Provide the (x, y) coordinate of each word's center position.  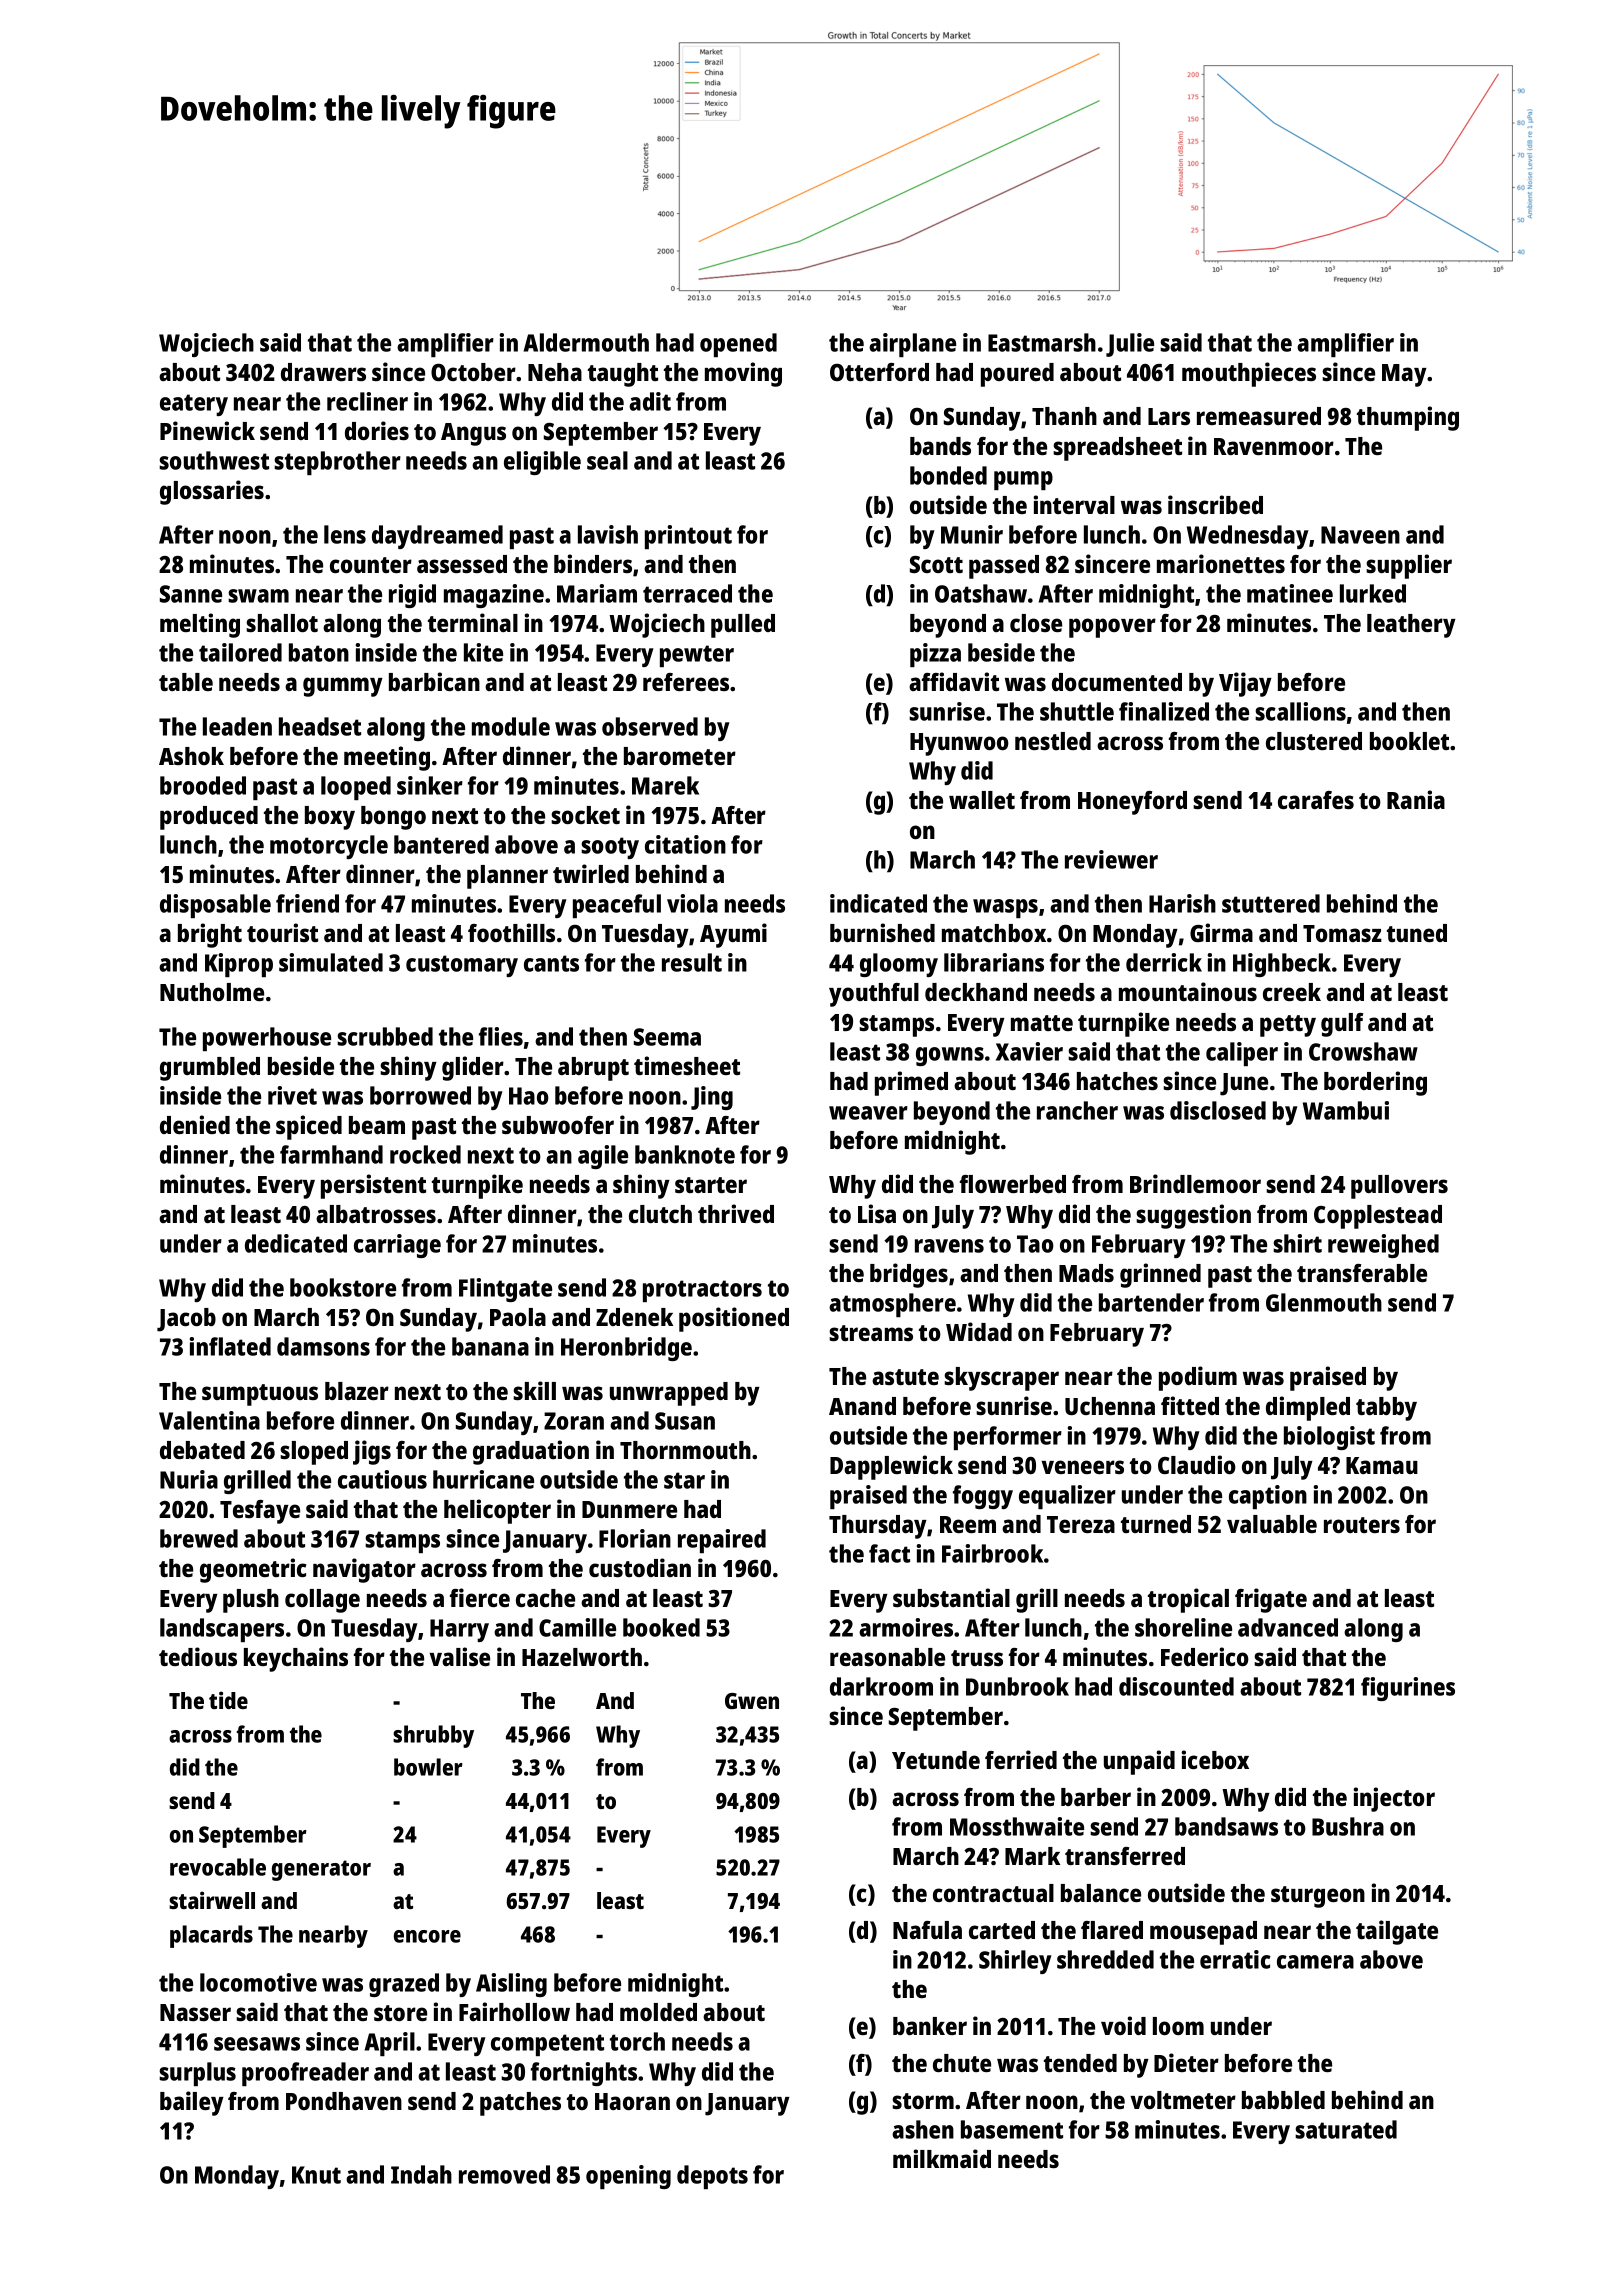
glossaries (212, 492)
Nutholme (212, 992)
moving (743, 374)
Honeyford (1132, 803)
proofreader (305, 2074)
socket (585, 815)
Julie (1130, 345)
